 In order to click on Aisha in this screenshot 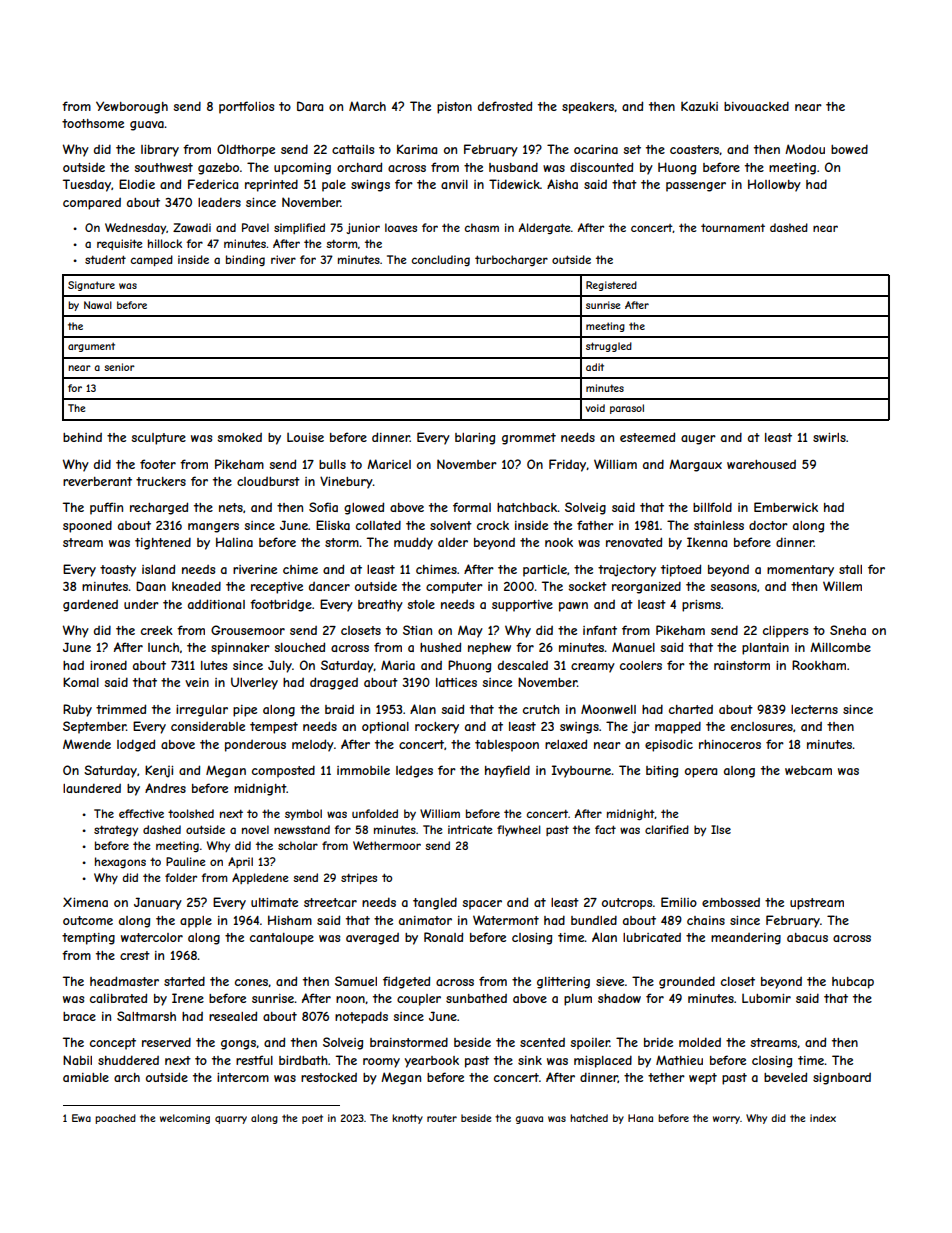, I will do `click(562, 184)`.
